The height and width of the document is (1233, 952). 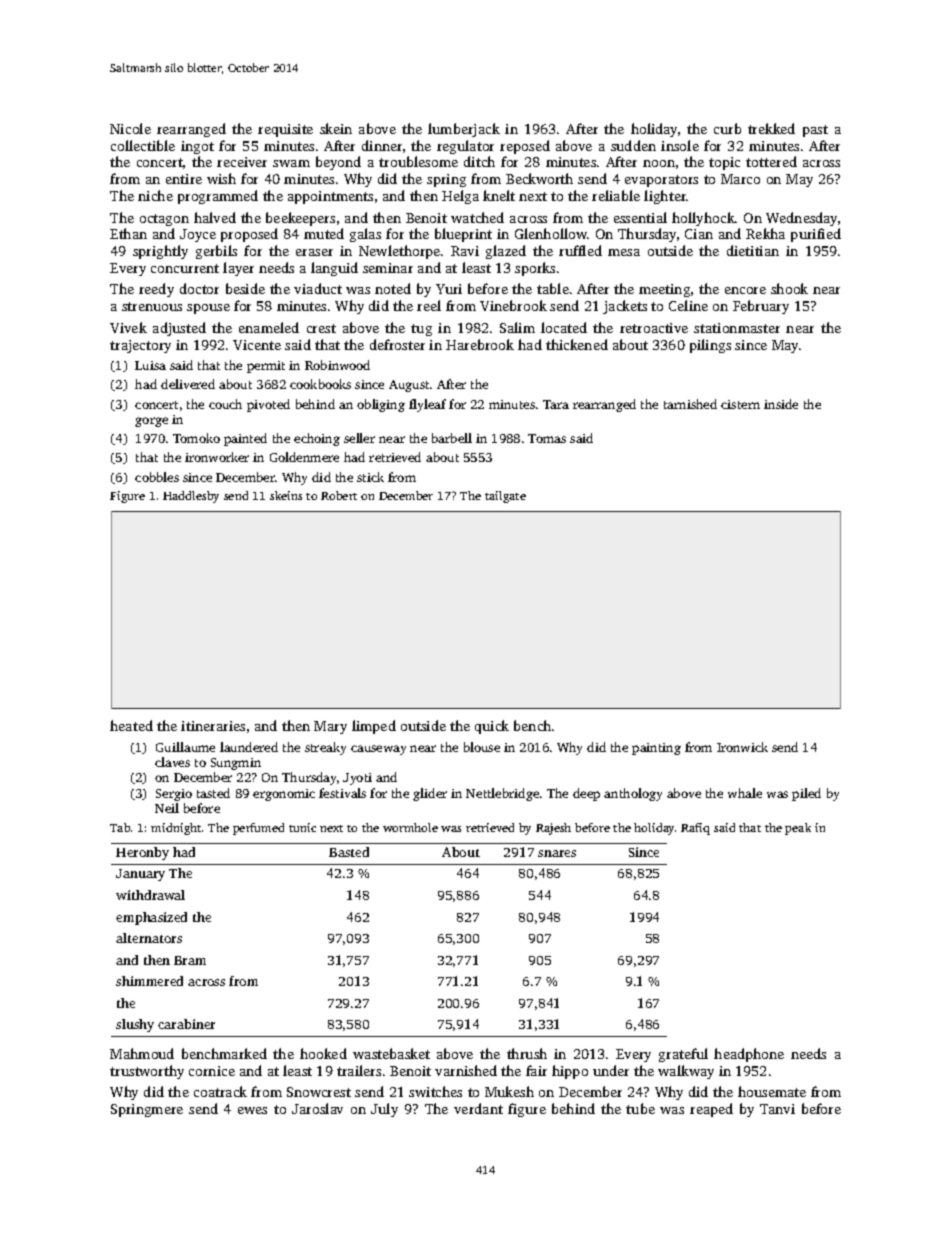 What do you see at coordinates (464, 130) in the document?
I see `lumberjack` at bounding box center [464, 130].
